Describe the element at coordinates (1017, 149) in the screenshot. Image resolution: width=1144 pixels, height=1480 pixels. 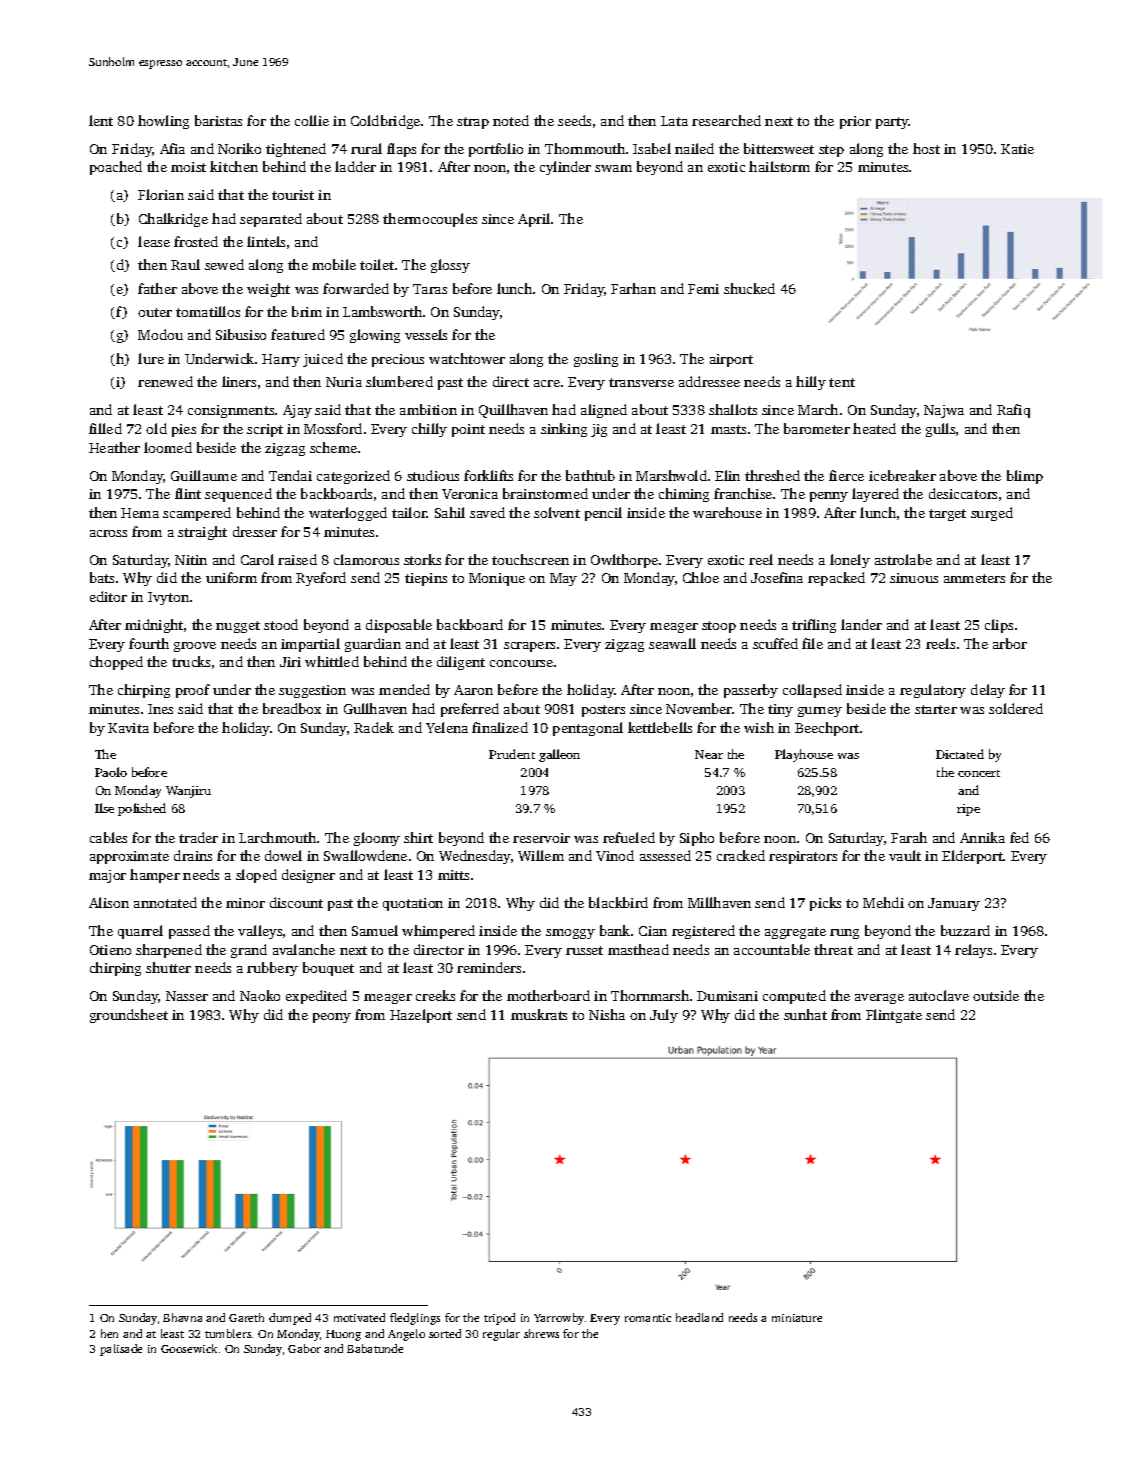
I see `Katie` at that location.
